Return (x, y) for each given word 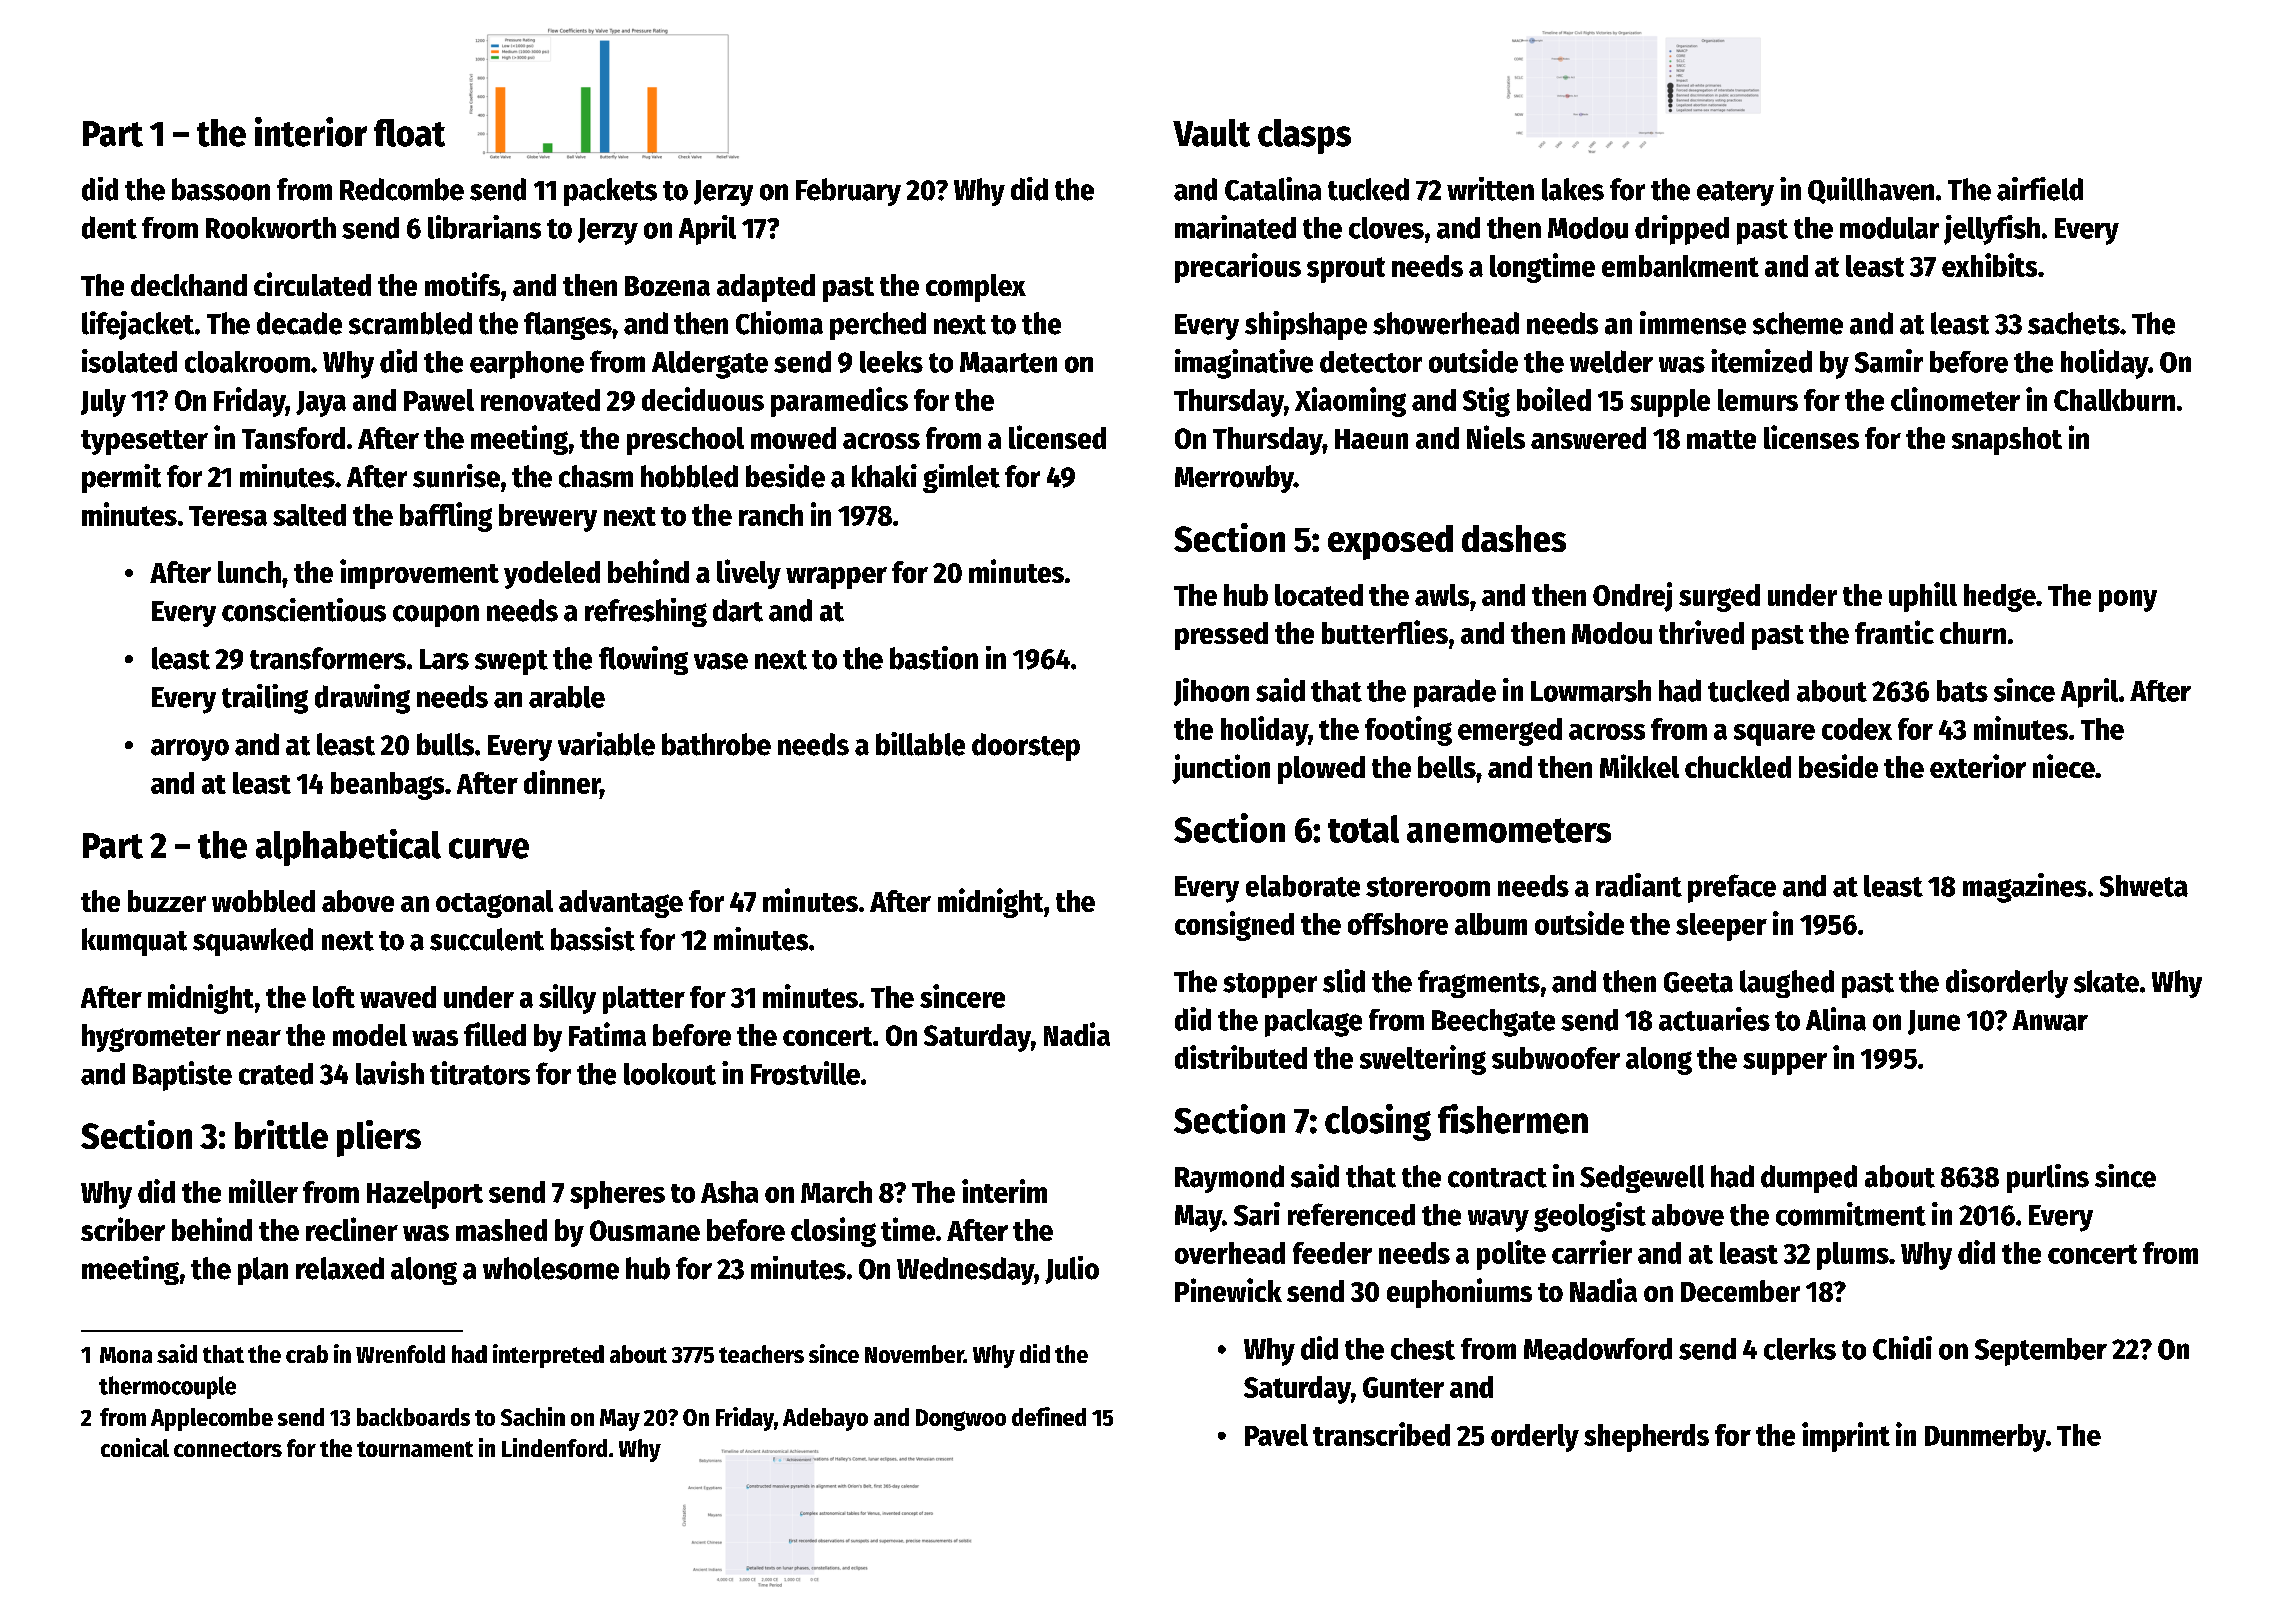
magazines (2025, 888)
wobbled (263, 901)
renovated (540, 400)
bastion (934, 658)
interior (311, 132)
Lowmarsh (1591, 691)
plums (1853, 1256)
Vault (1211, 133)
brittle (281, 1134)
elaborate (1303, 886)
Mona (126, 1355)
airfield (2040, 189)
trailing (265, 699)
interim (1004, 1191)
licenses (1811, 437)
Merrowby (1234, 479)
